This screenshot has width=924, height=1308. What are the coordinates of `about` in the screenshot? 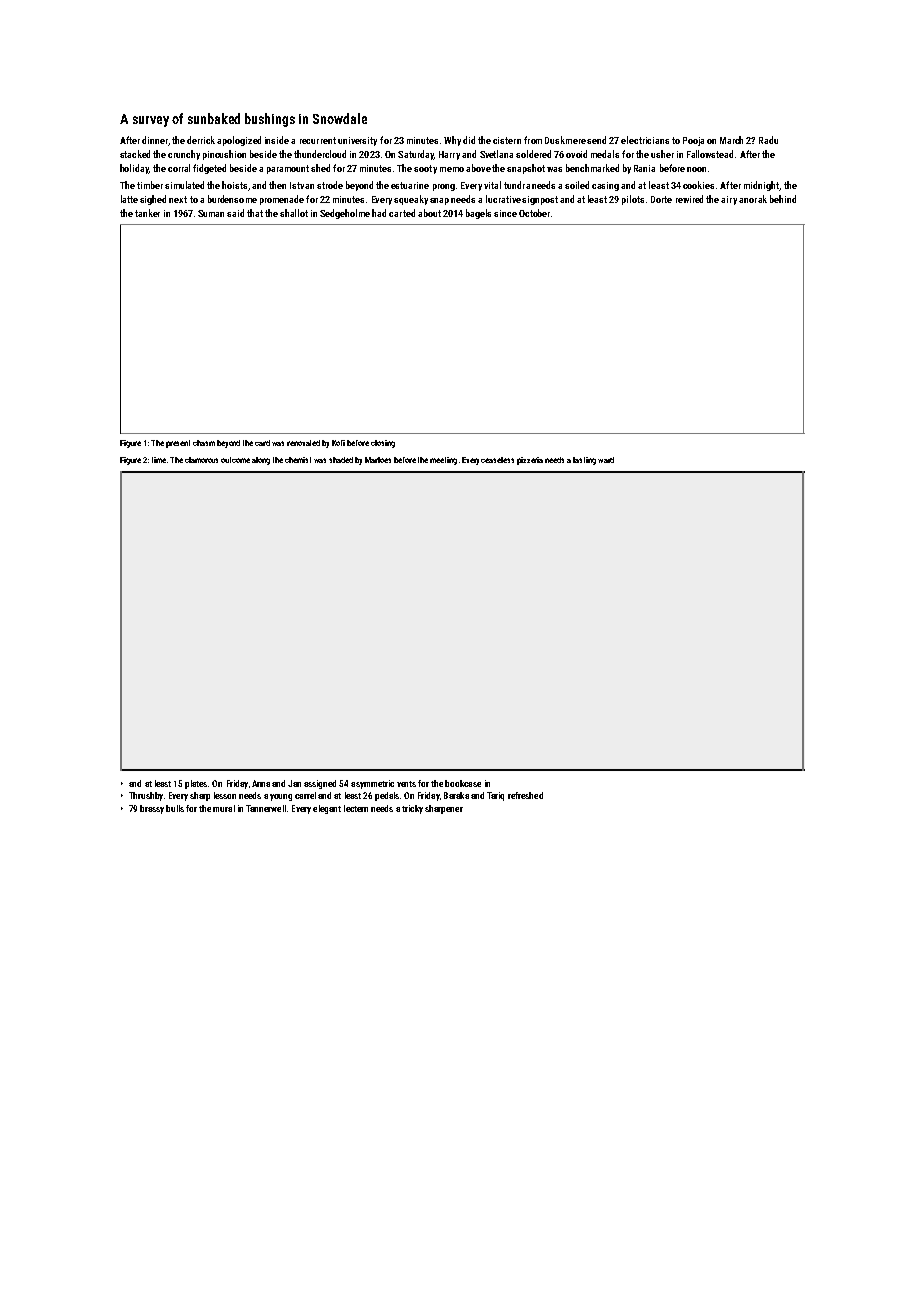 It's located at (429, 213).
